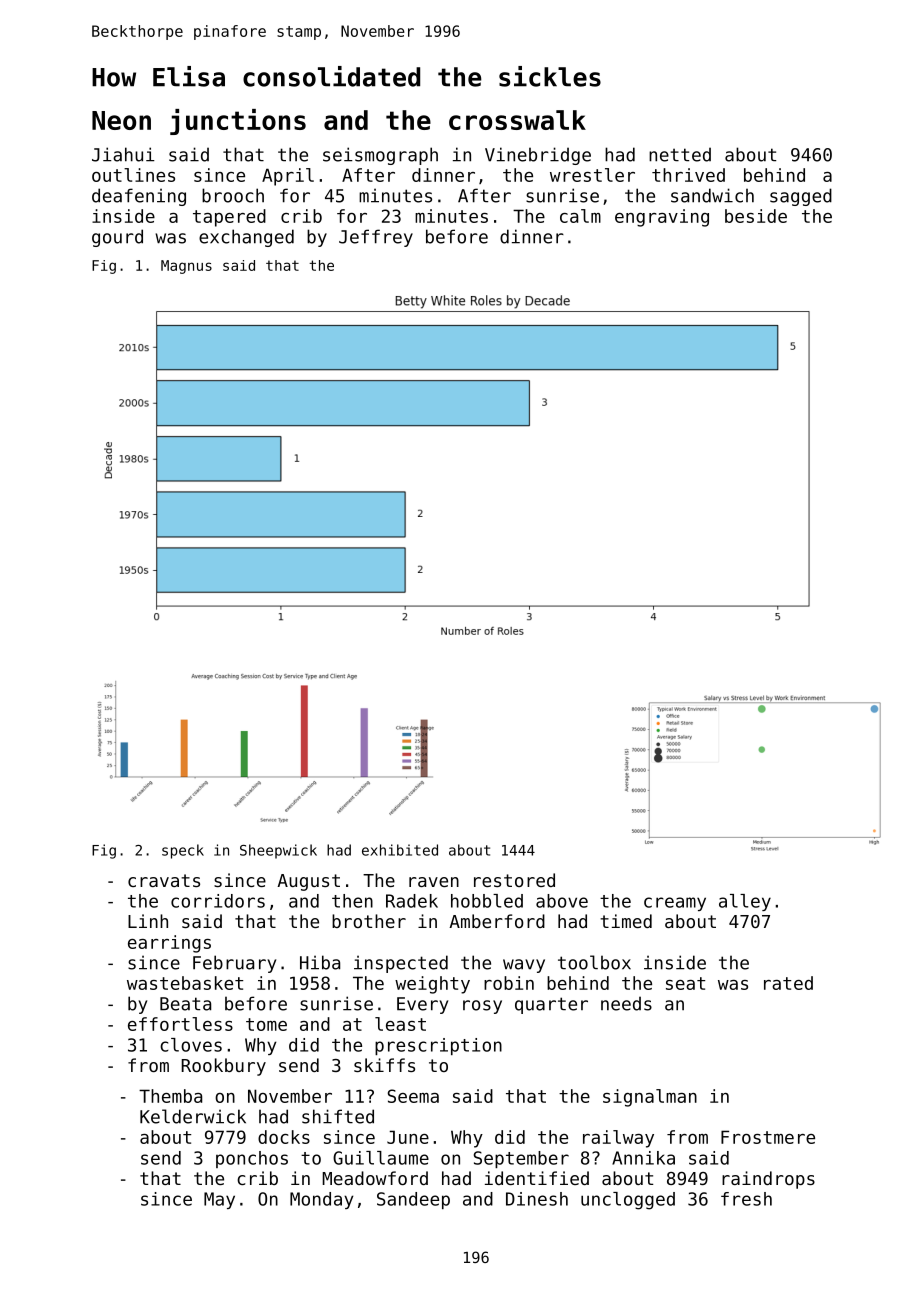 This screenshot has width=924, height=1308. Describe the element at coordinates (352, 901) in the screenshot. I see `then` at that location.
